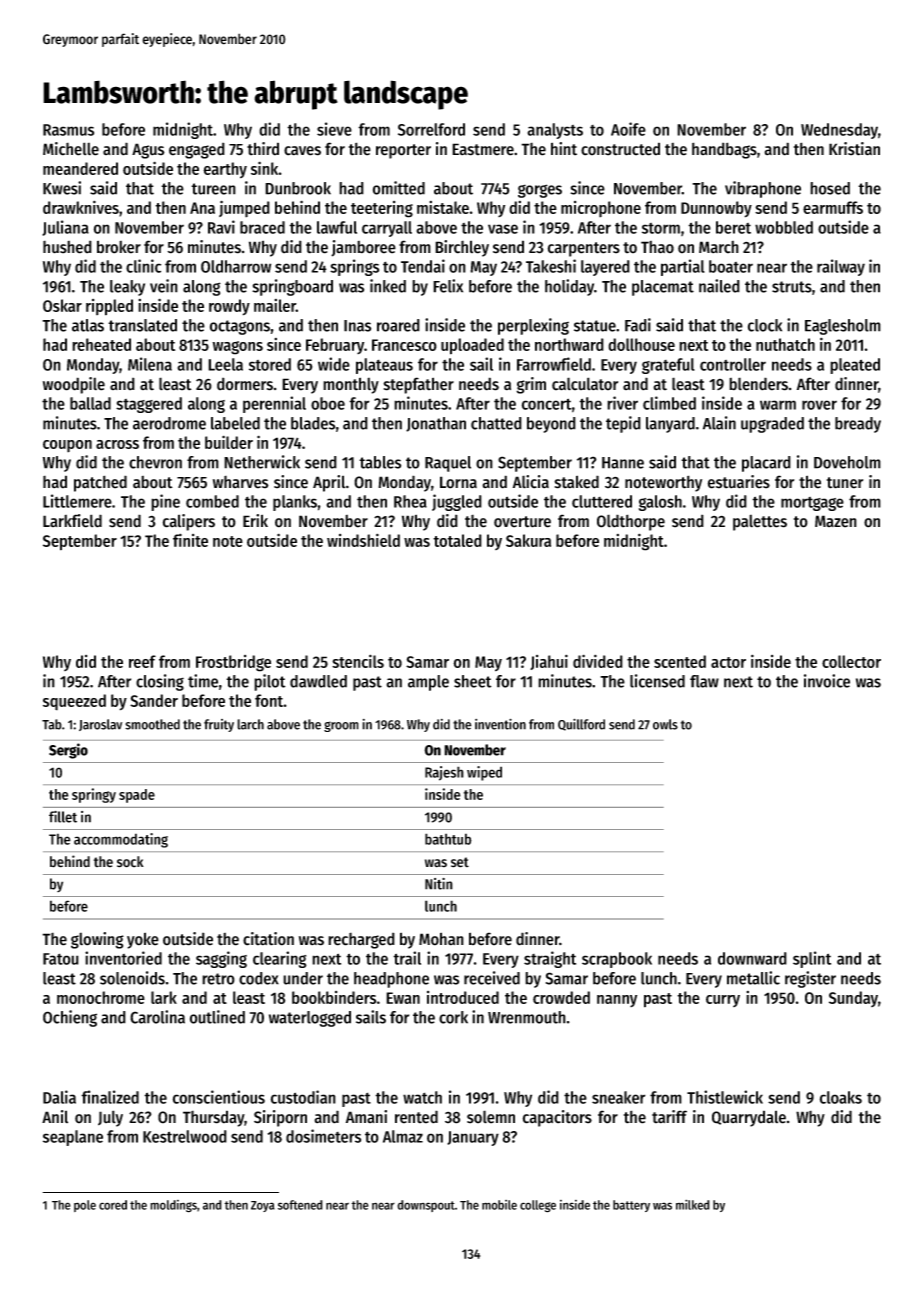 The height and width of the page is (1308, 924). What do you see at coordinates (723, 1001) in the page?
I see `curry` at bounding box center [723, 1001].
